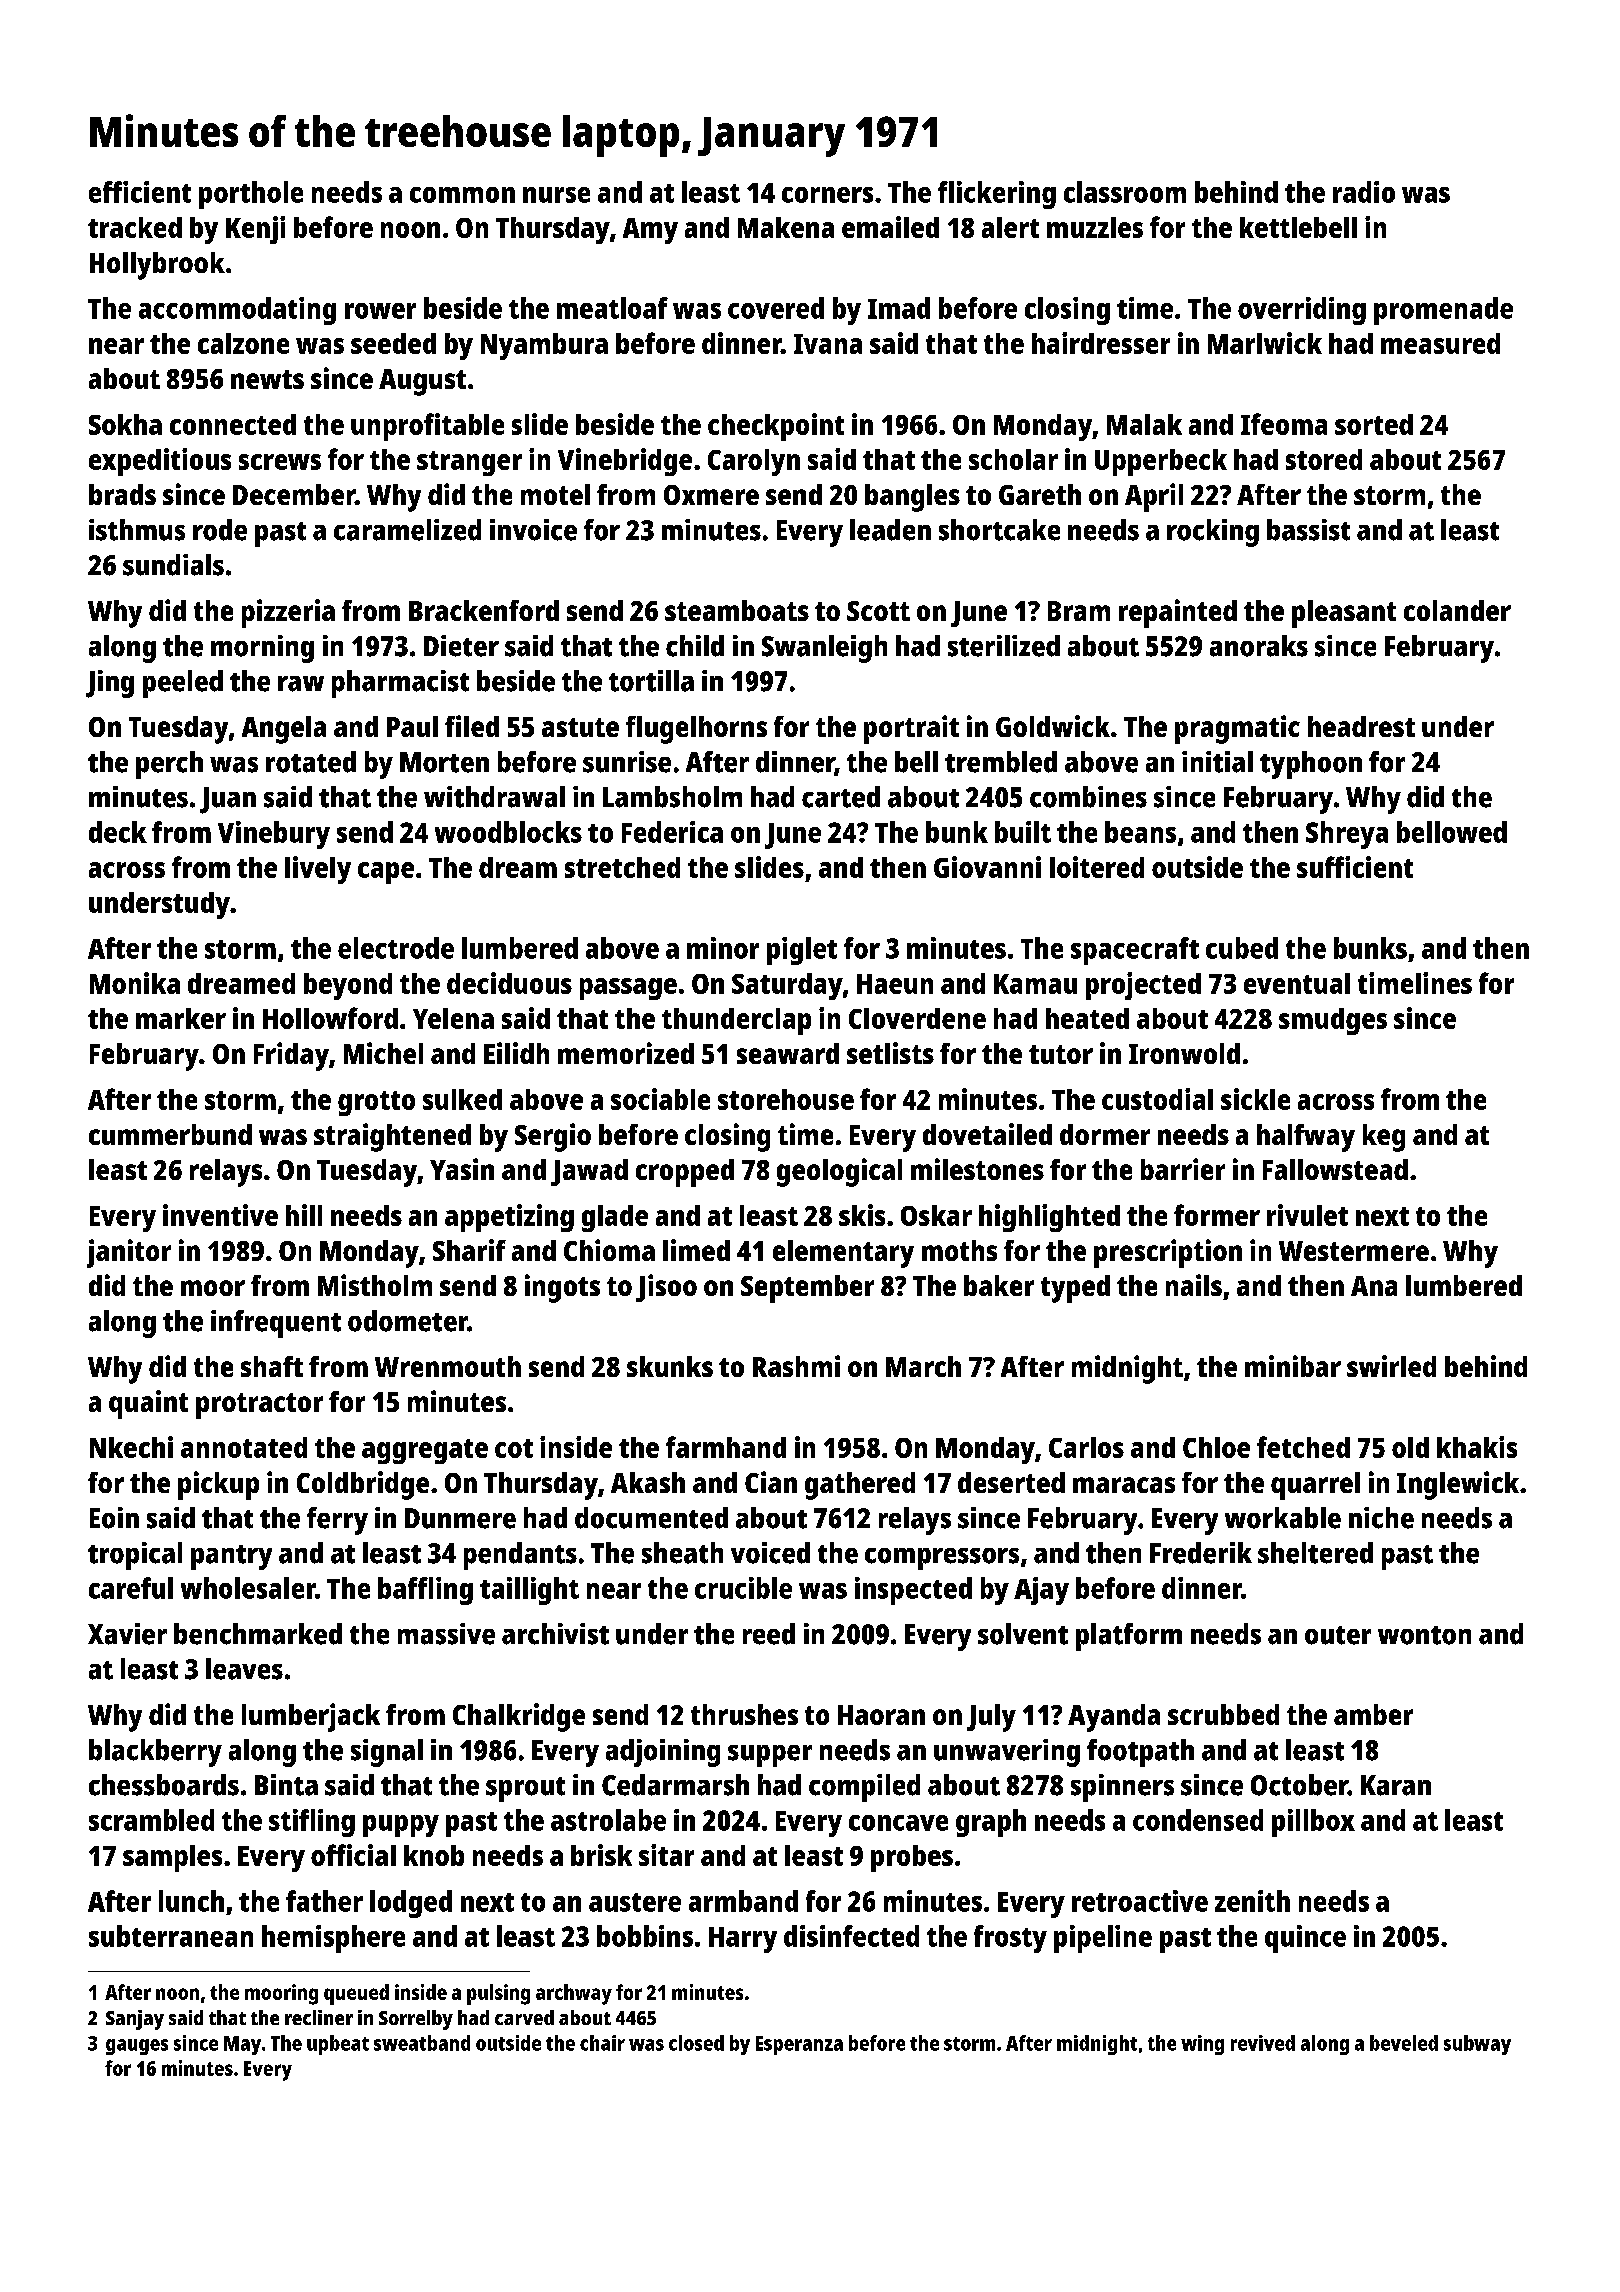 This screenshot has height=2292, width=1620. What do you see at coordinates (231, 1557) in the screenshot?
I see `pantry` at bounding box center [231, 1557].
